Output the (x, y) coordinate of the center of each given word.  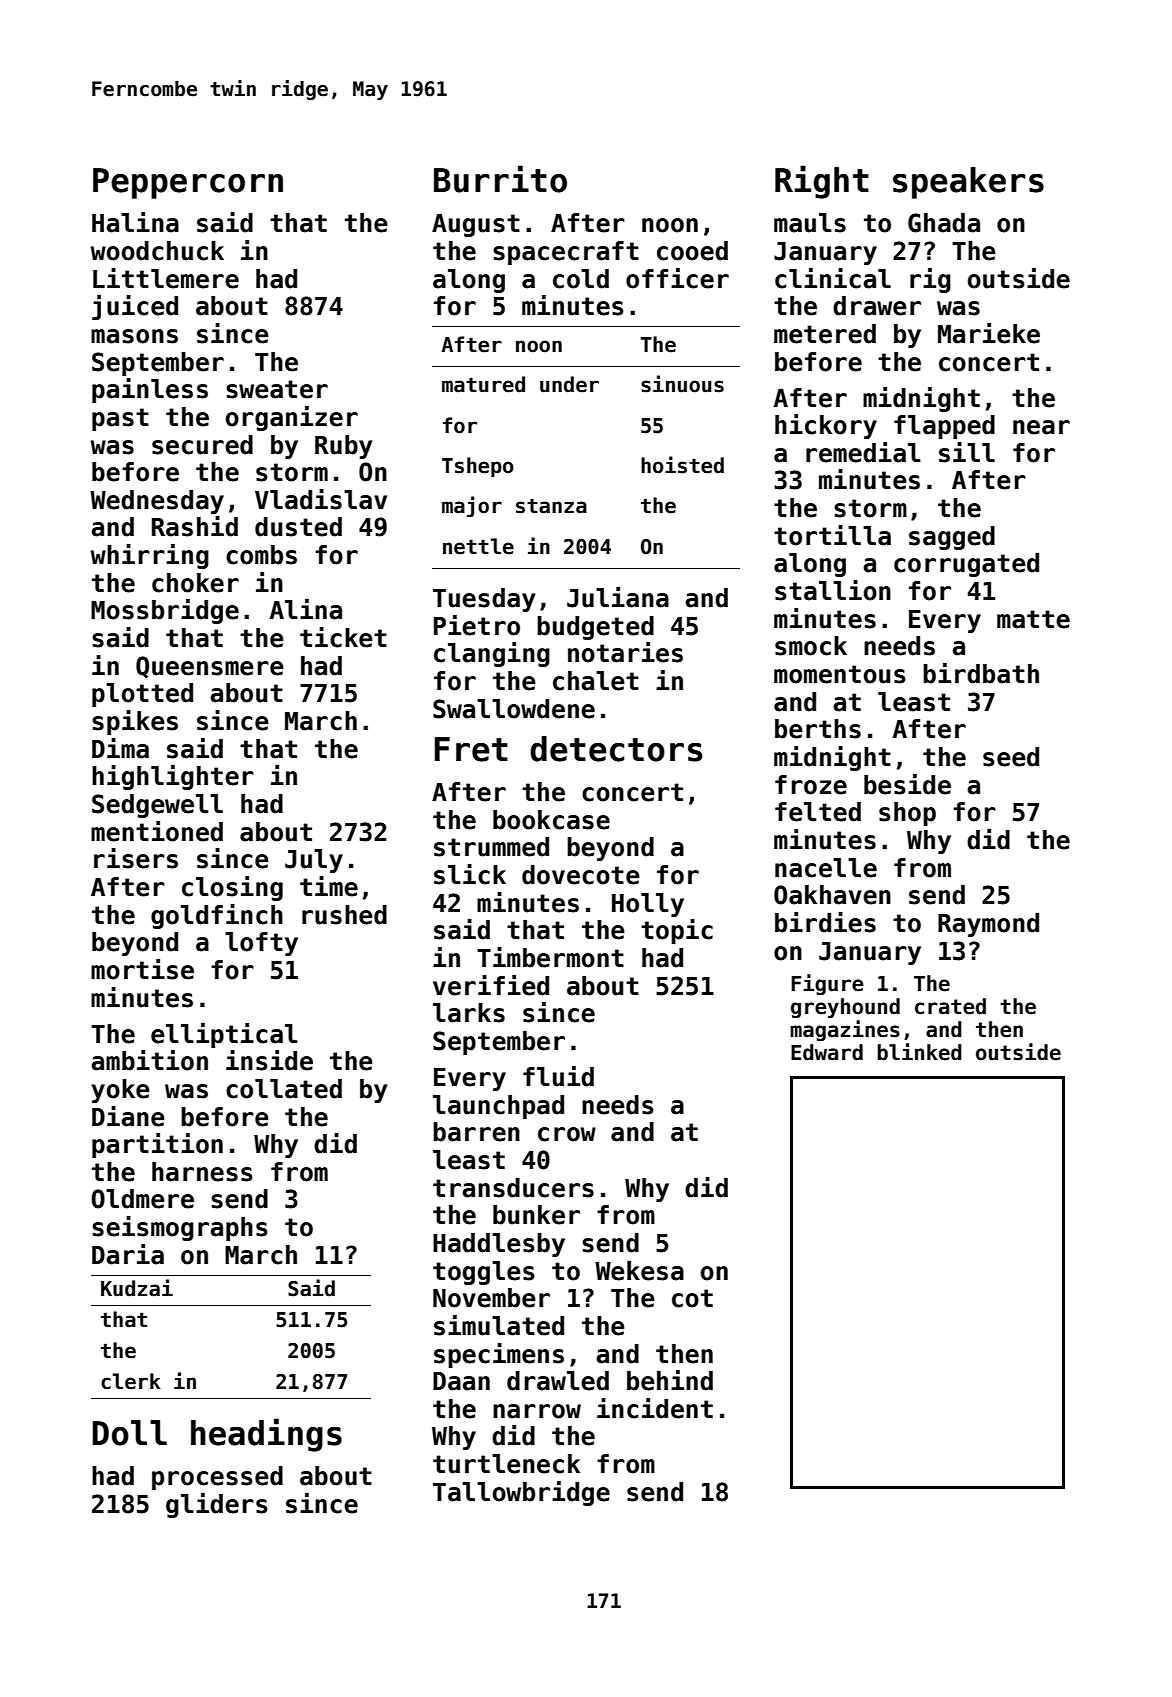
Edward (827, 1052)
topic (677, 931)
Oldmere (142, 1199)
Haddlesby (499, 1245)
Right (822, 182)
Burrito (500, 179)
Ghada (944, 223)
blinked (919, 1052)
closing (232, 888)
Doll (129, 1433)
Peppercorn (188, 183)
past (120, 419)
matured (483, 384)
